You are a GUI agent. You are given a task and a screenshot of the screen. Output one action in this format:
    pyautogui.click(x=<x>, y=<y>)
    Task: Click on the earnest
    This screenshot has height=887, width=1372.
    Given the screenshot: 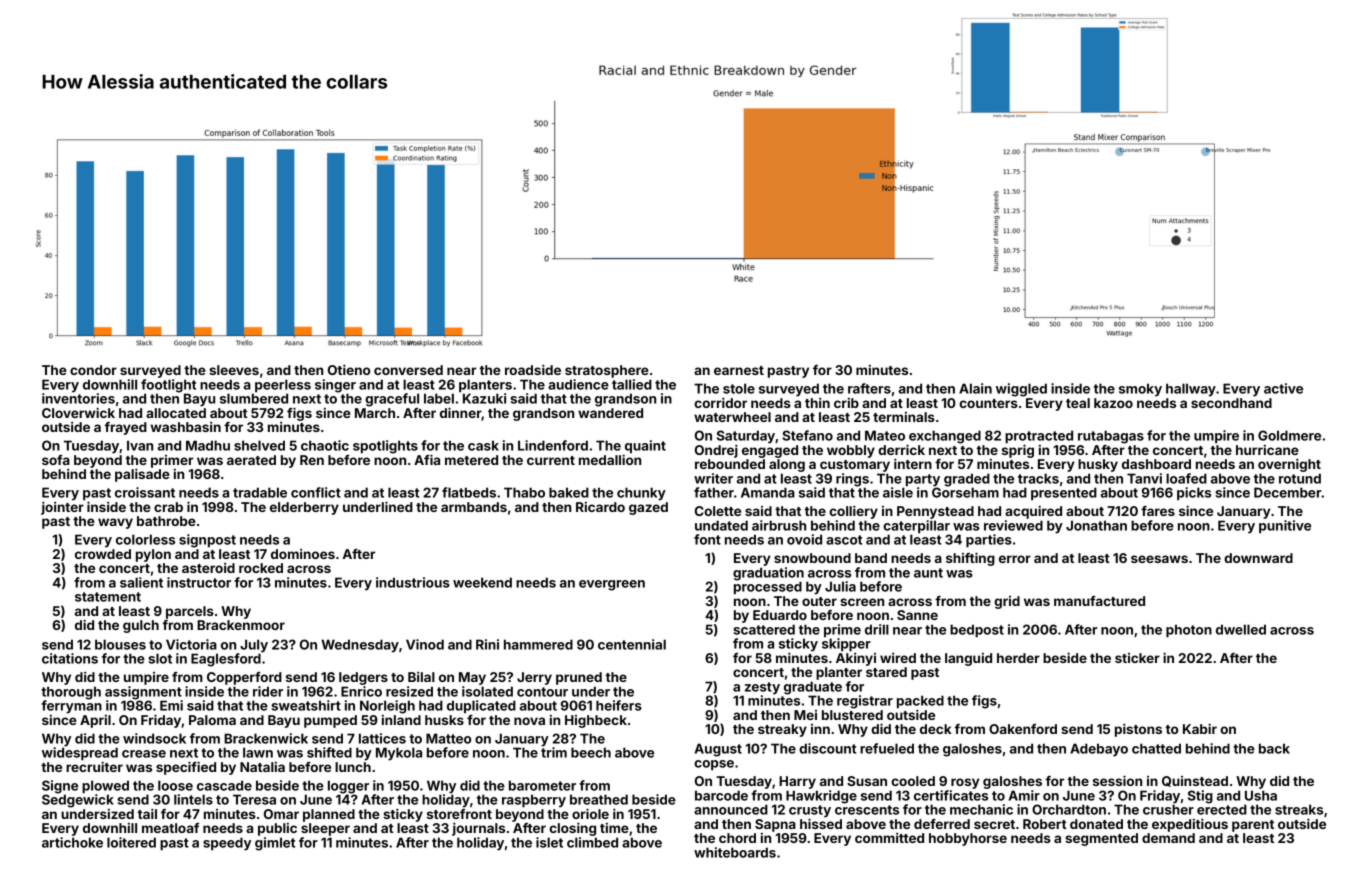 What is the action you would take?
    pyautogui.click(x=739, y=370)
